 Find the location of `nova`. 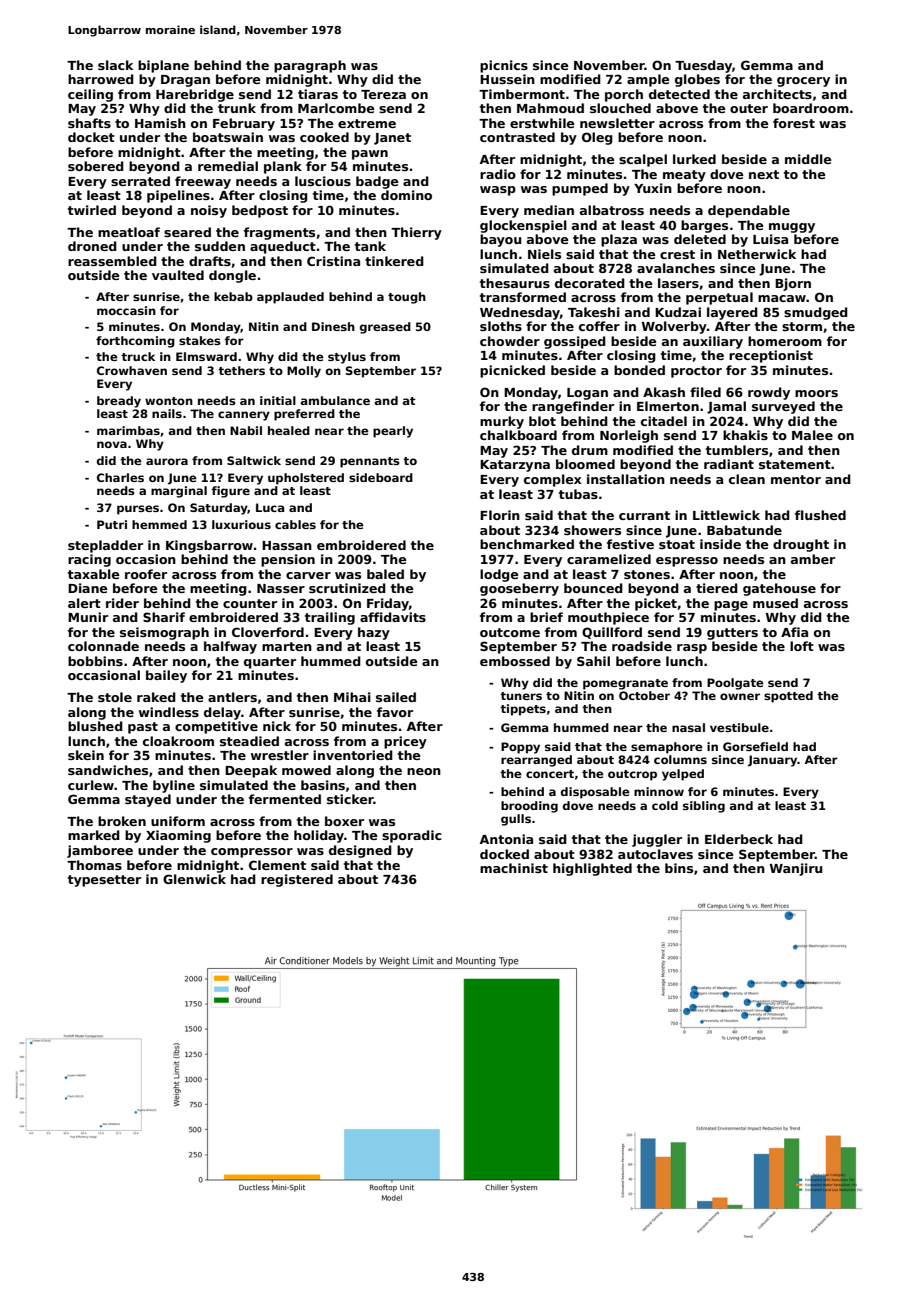

nova is located at coordinates (112, 444).
